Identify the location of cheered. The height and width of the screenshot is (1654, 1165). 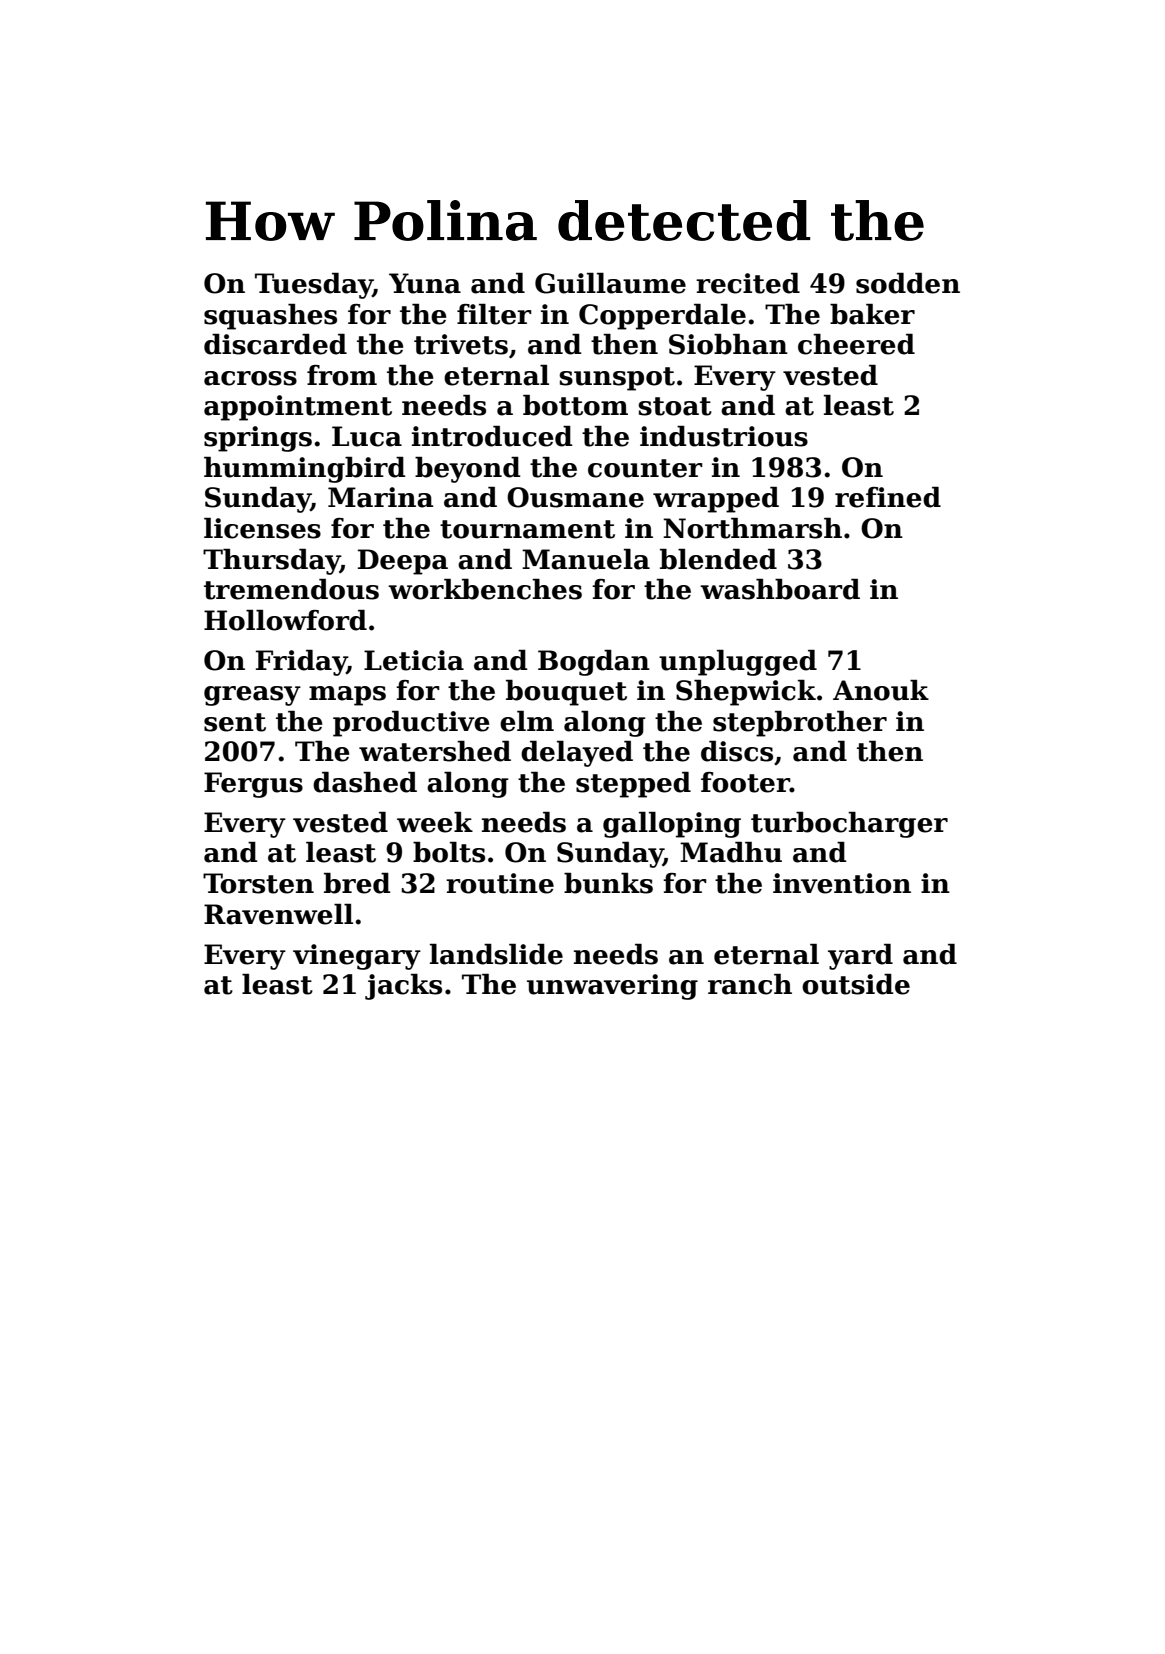
(856, 344).
